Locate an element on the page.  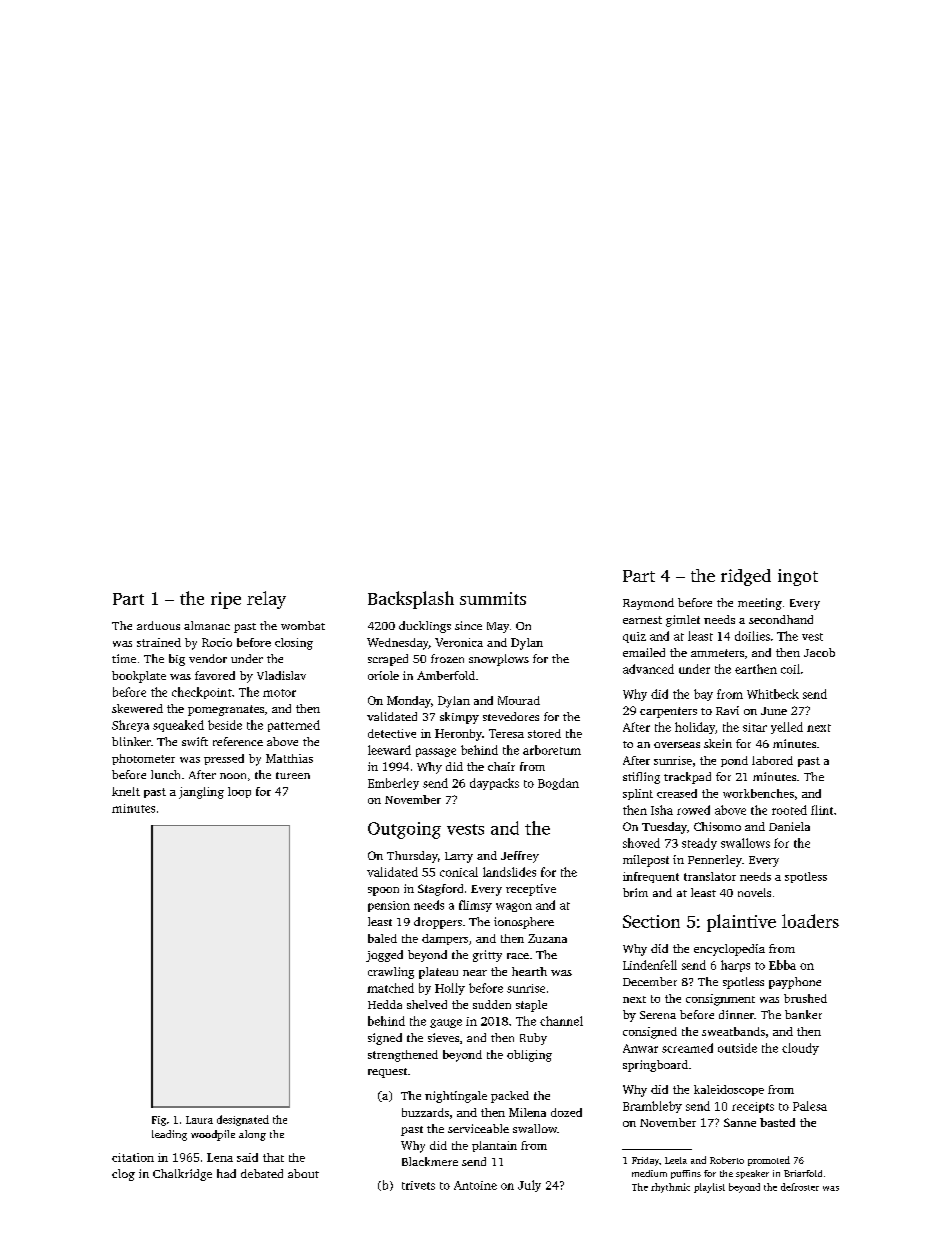
citation is located at coordinates (133, 1157).
